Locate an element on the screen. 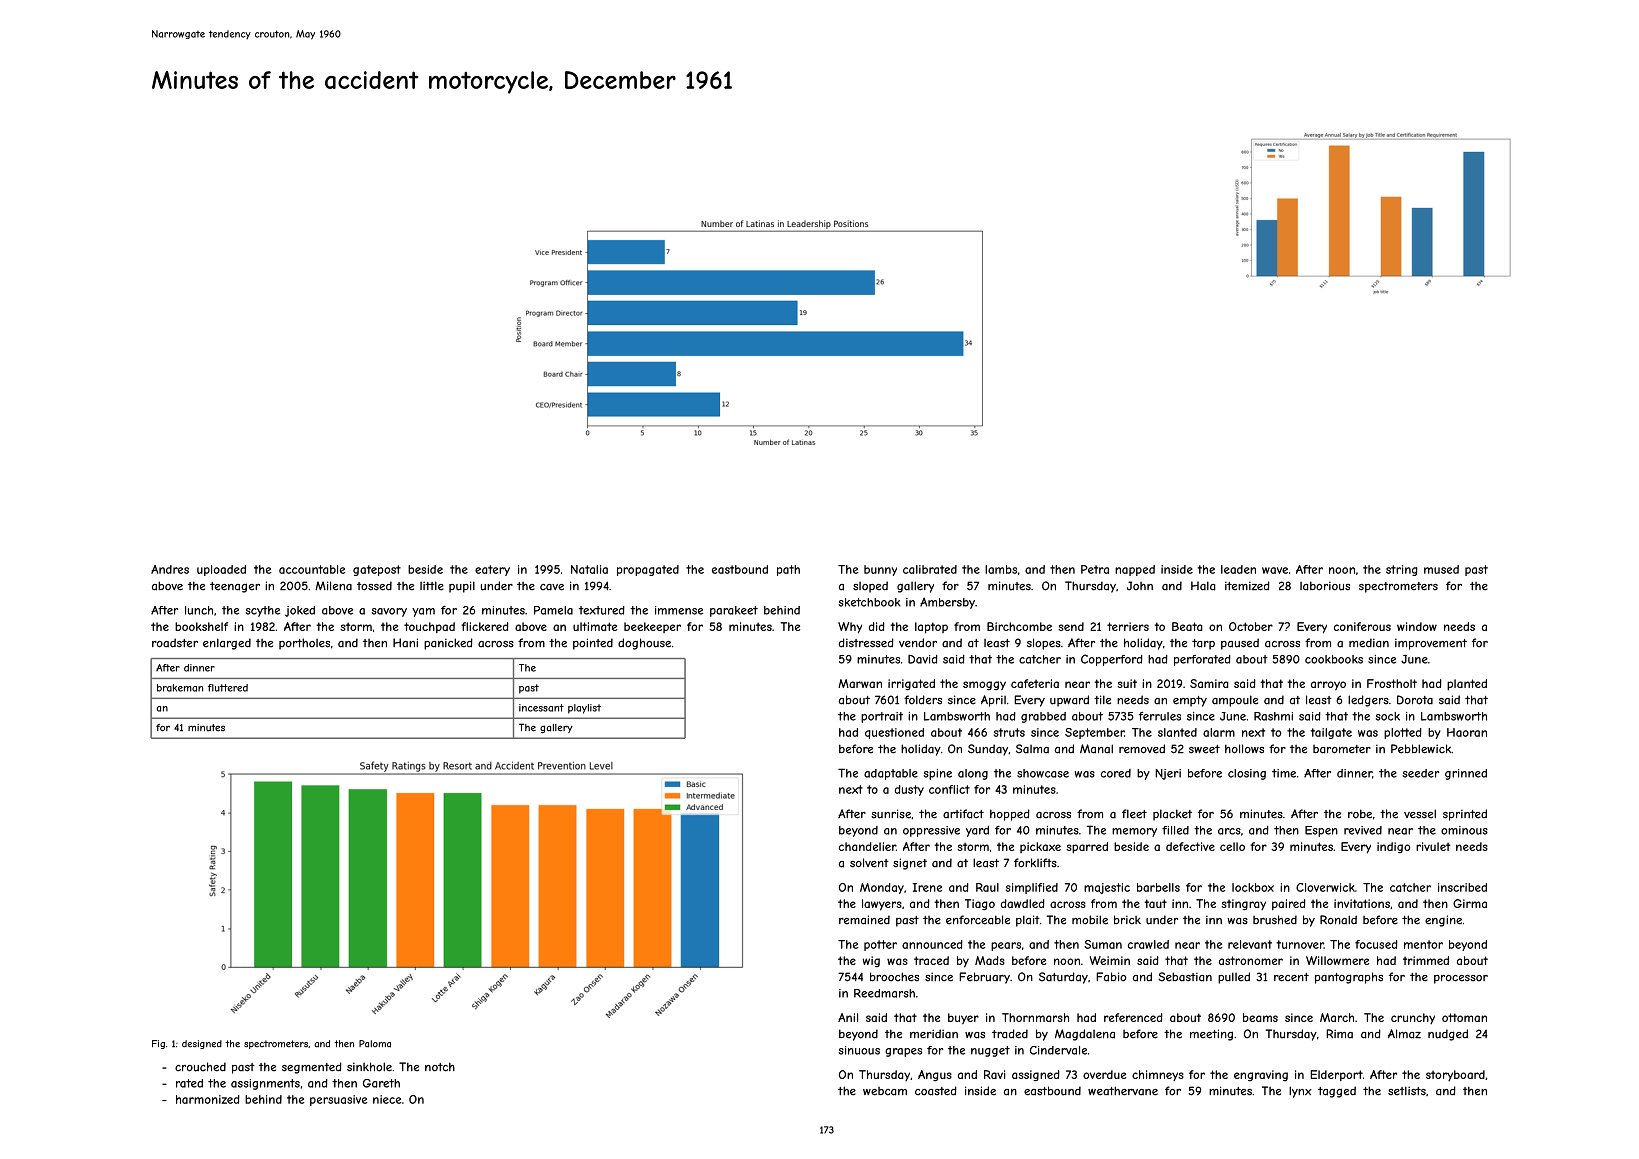 This screenshot has height=1159, width=1639. remained is located at coordinates (864, 920).
